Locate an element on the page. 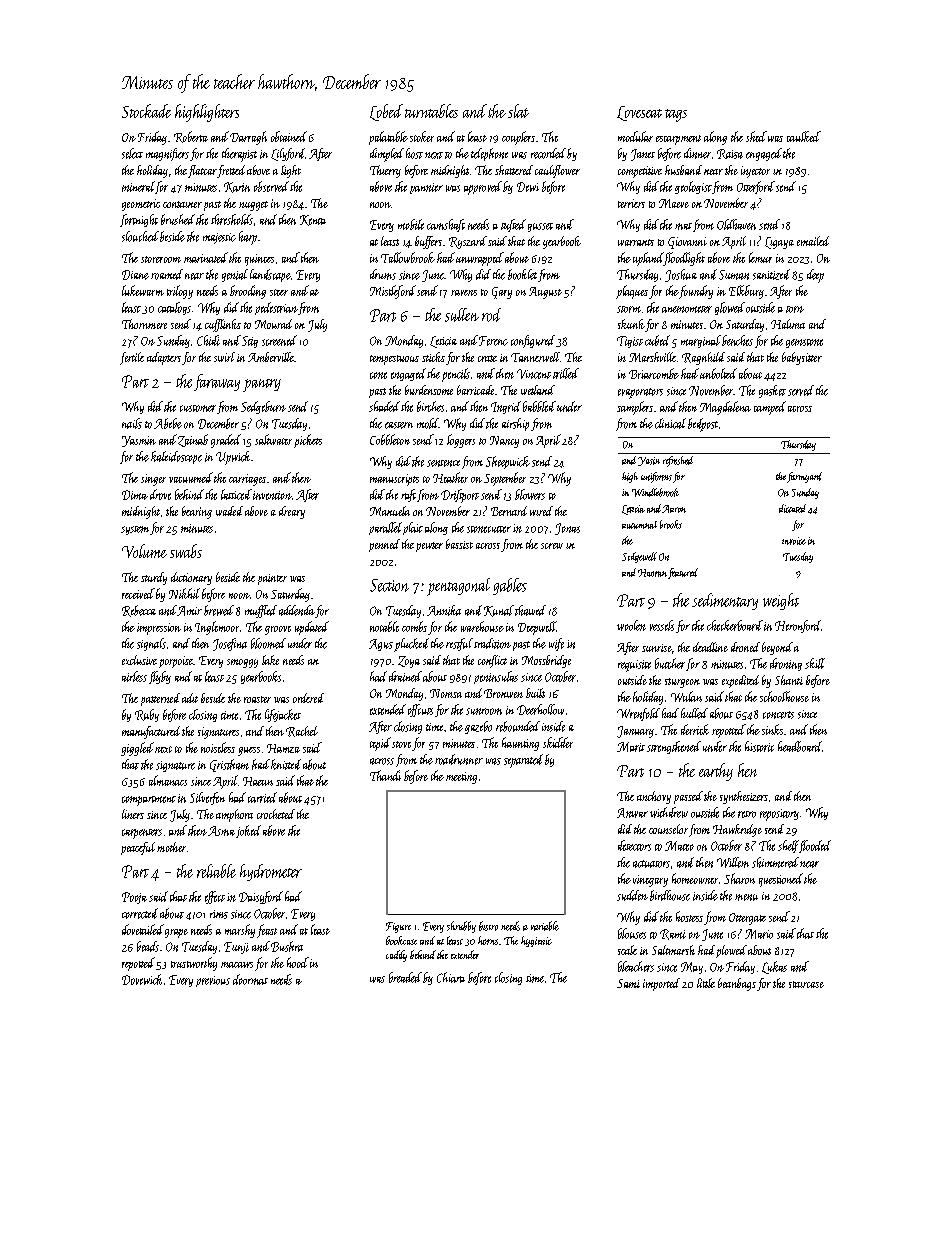  container is located at coordinates (182, 204).
